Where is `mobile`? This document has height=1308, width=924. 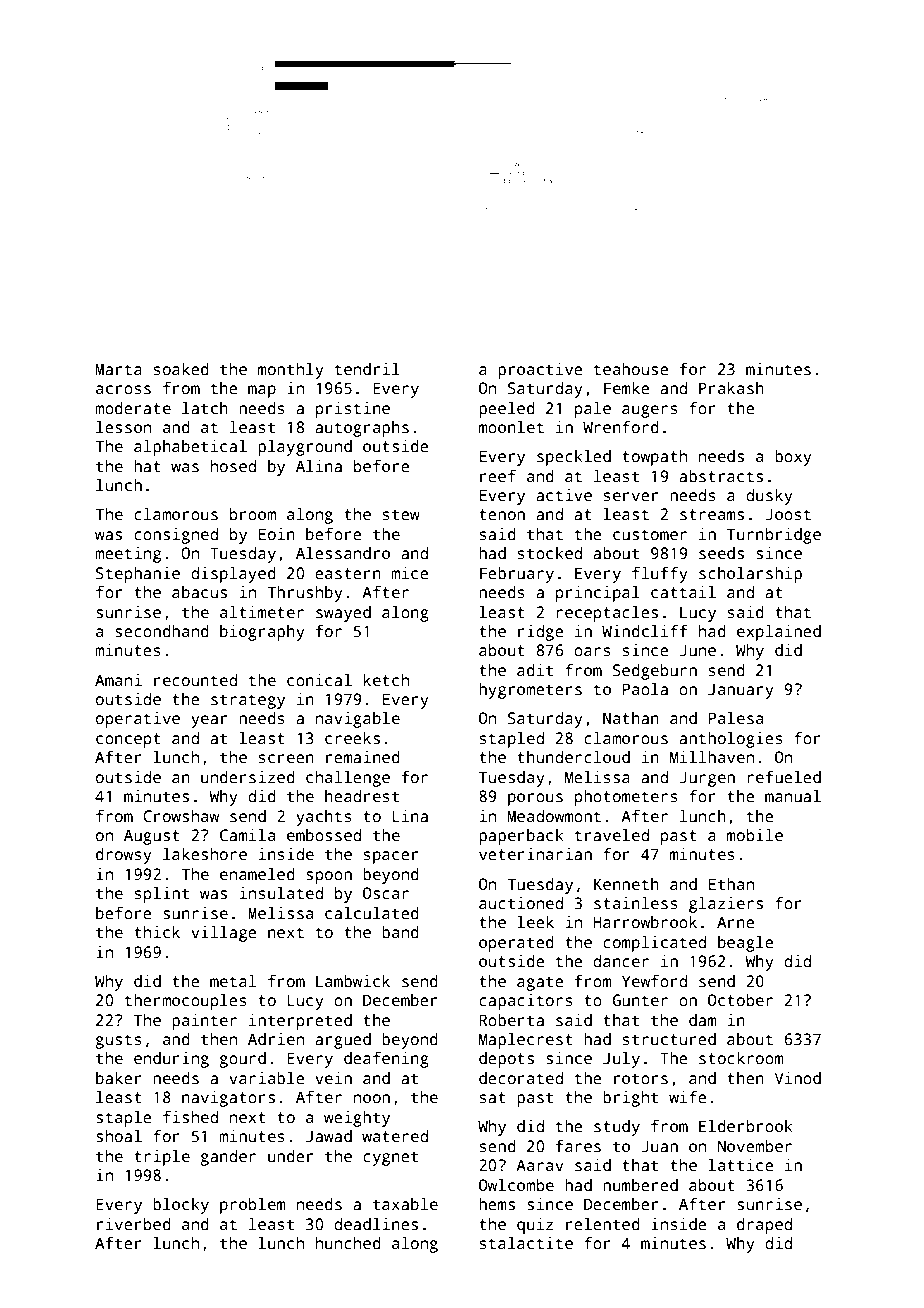
mobile is located at coordinates (755, 835).
